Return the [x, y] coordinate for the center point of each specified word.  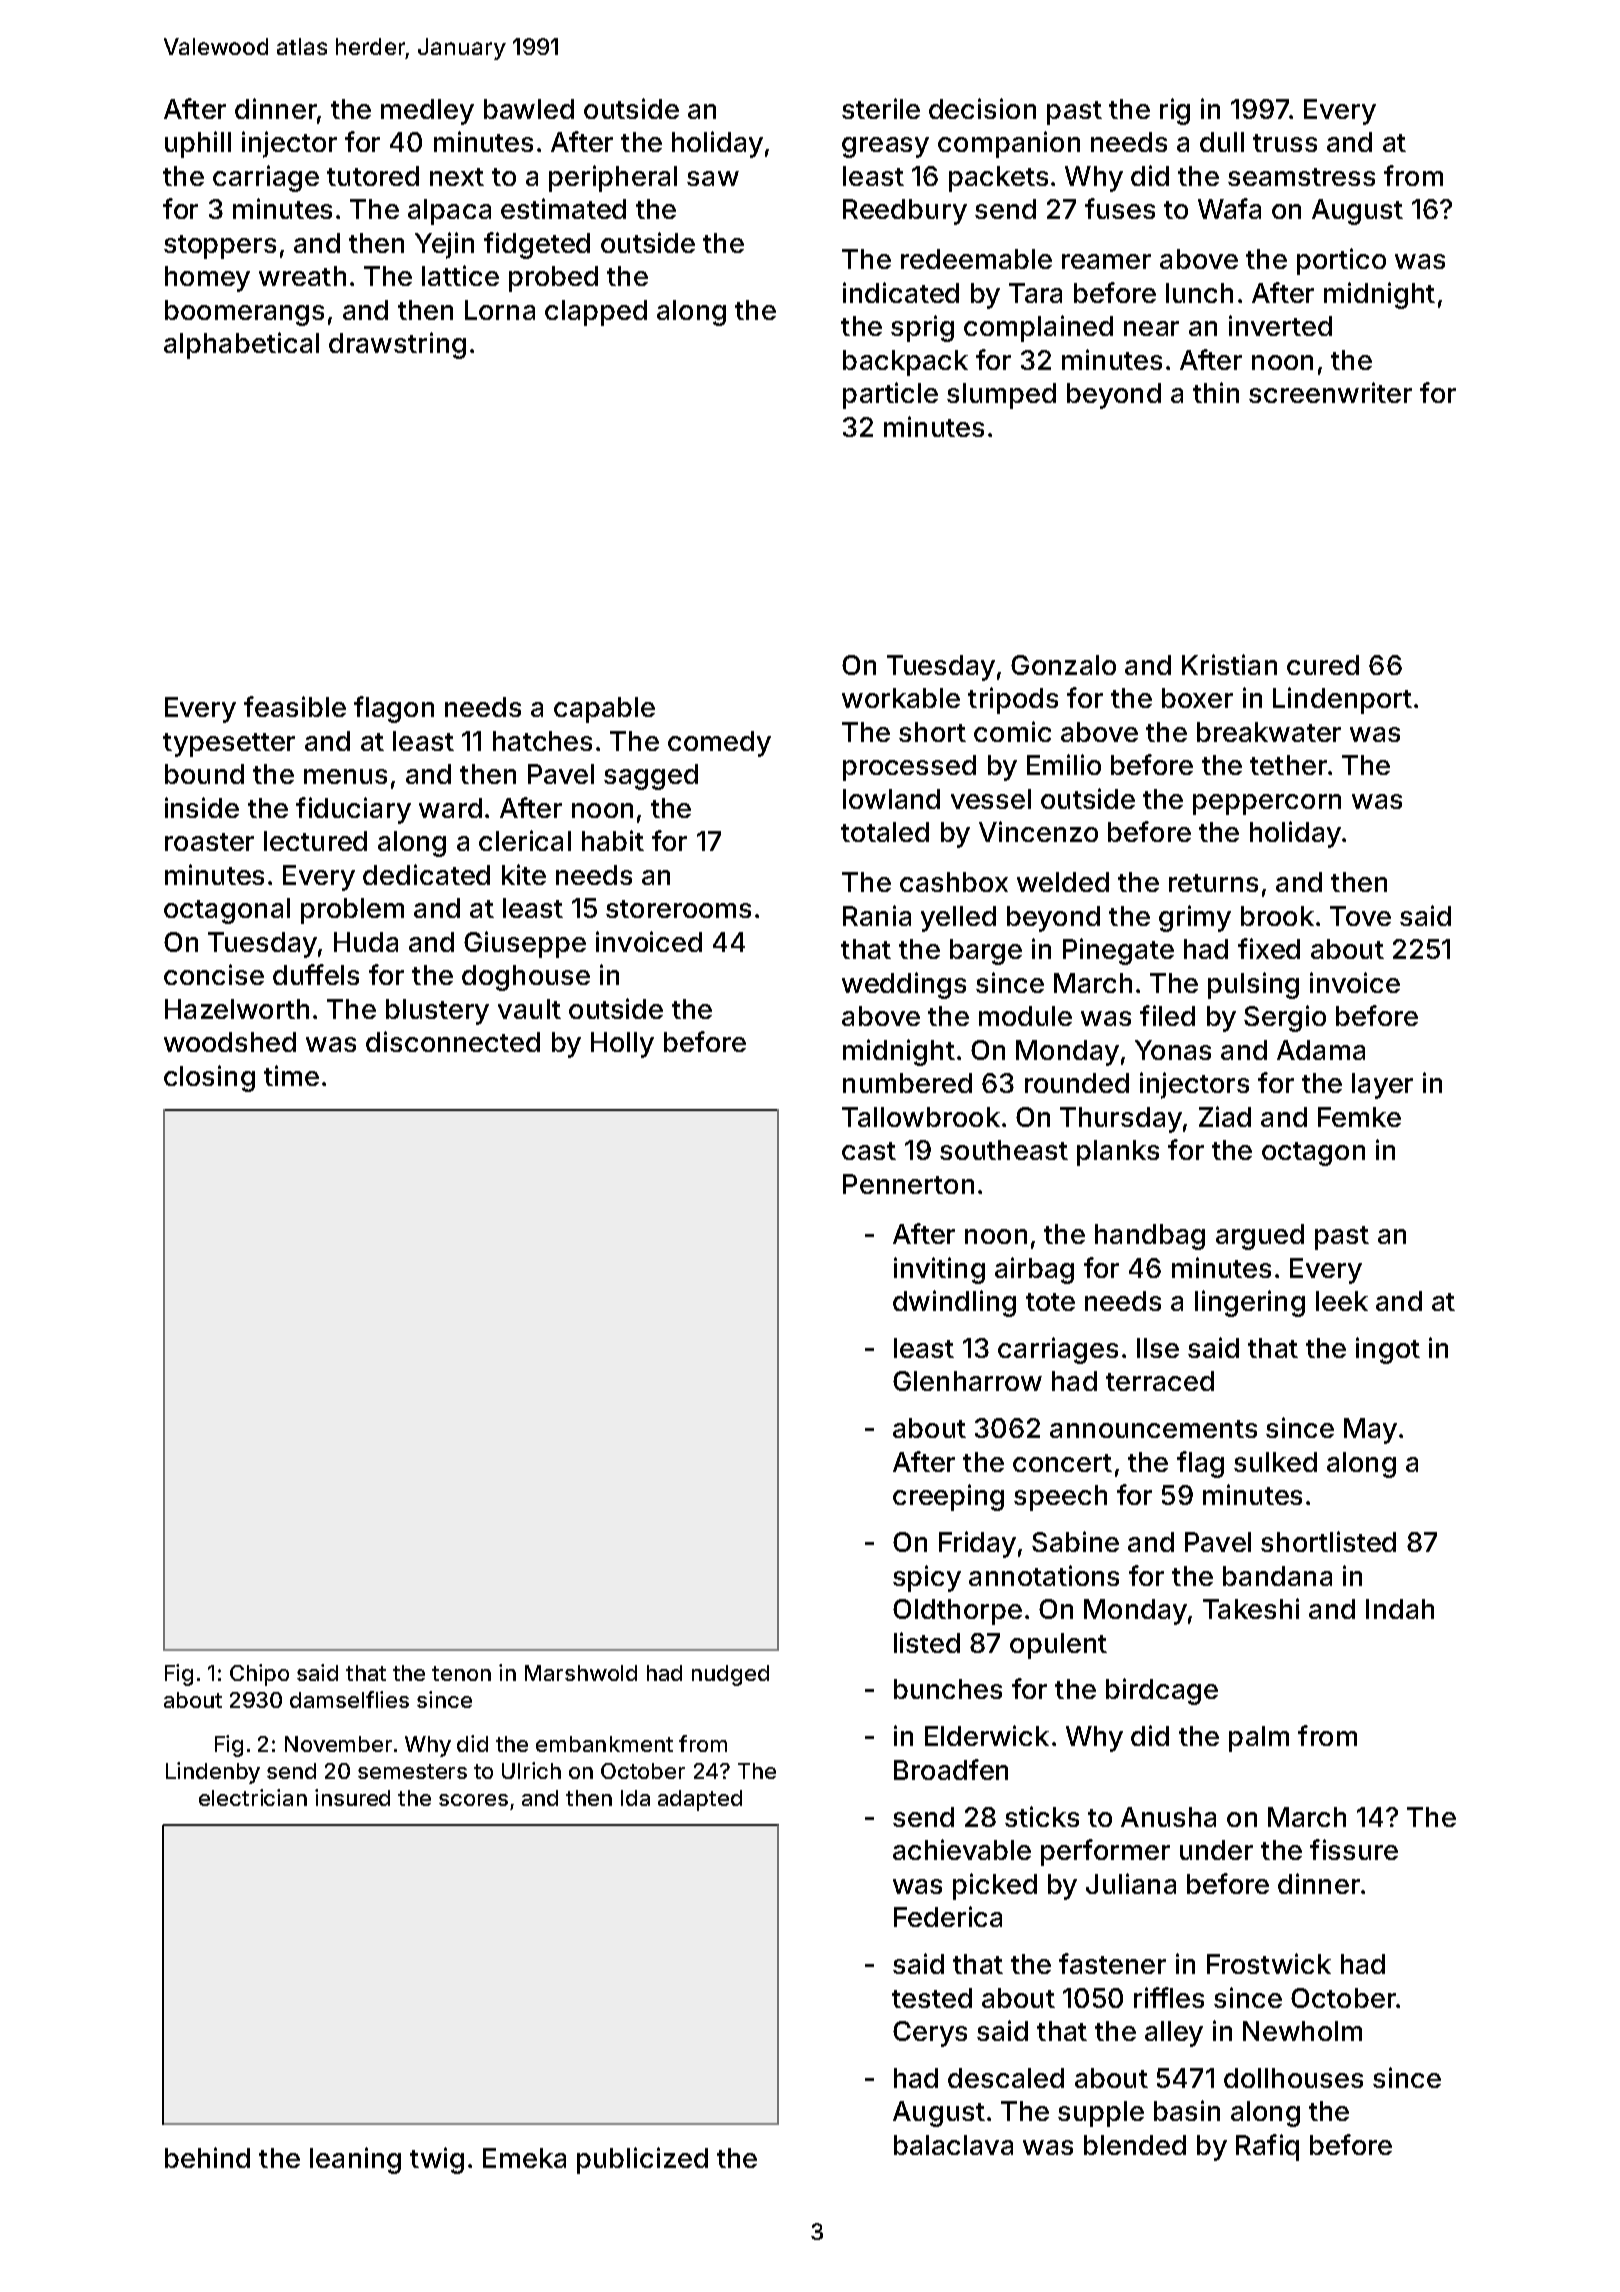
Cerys [930, 2034]
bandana [1277, 1576]
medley [427, 112]
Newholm [1302, 2031]
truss [1285, 143]
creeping [948, 1497]
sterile [881, 108]
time [291, 1075]
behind [207, 2157]
